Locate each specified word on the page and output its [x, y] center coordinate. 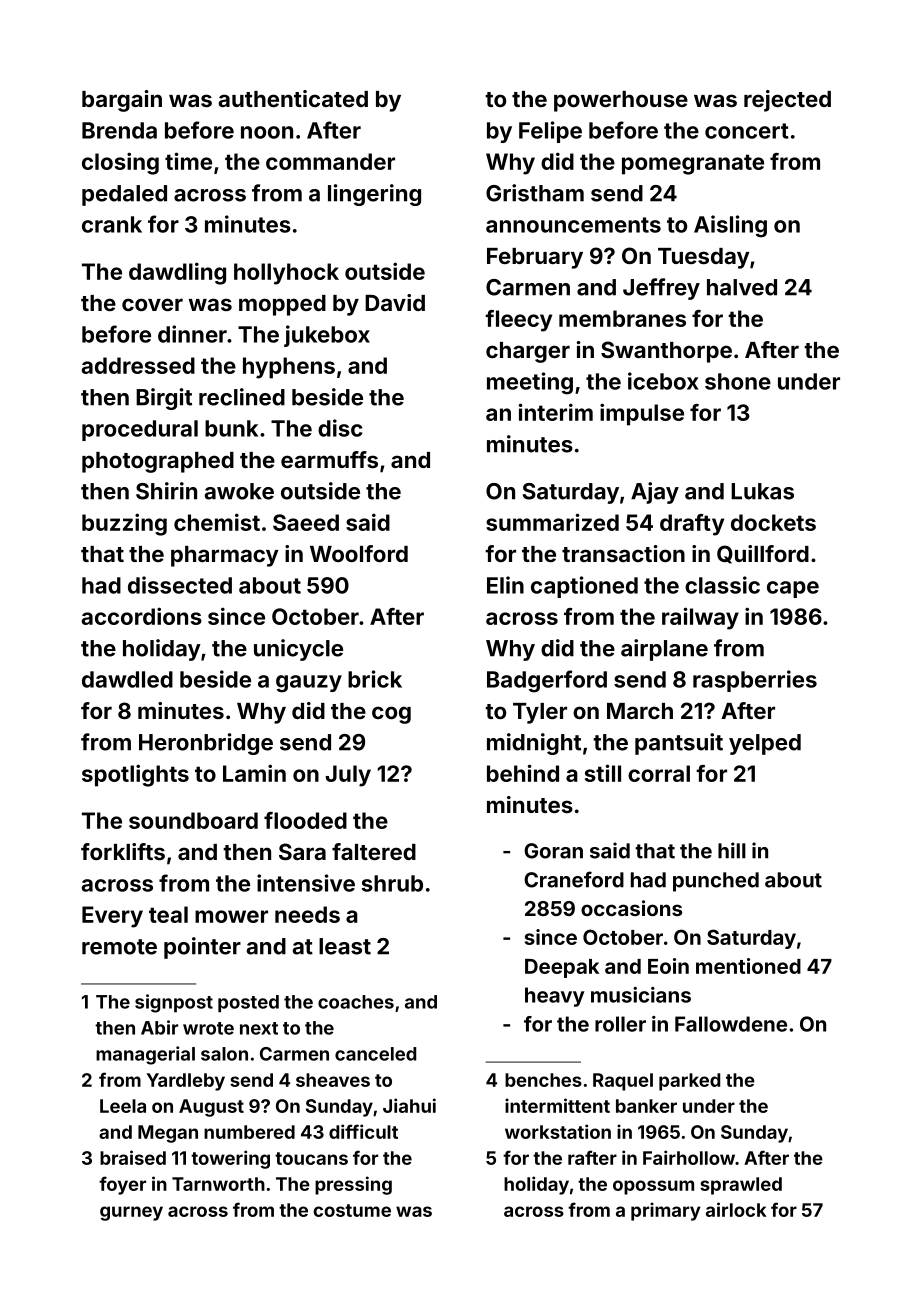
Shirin [166, 491]
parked [689, 1082]
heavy [555, 997]
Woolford [359, 553]
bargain [122, 101]
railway [700, 618]
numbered [249, 1132]
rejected [787, 101]
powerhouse [621, 101]
